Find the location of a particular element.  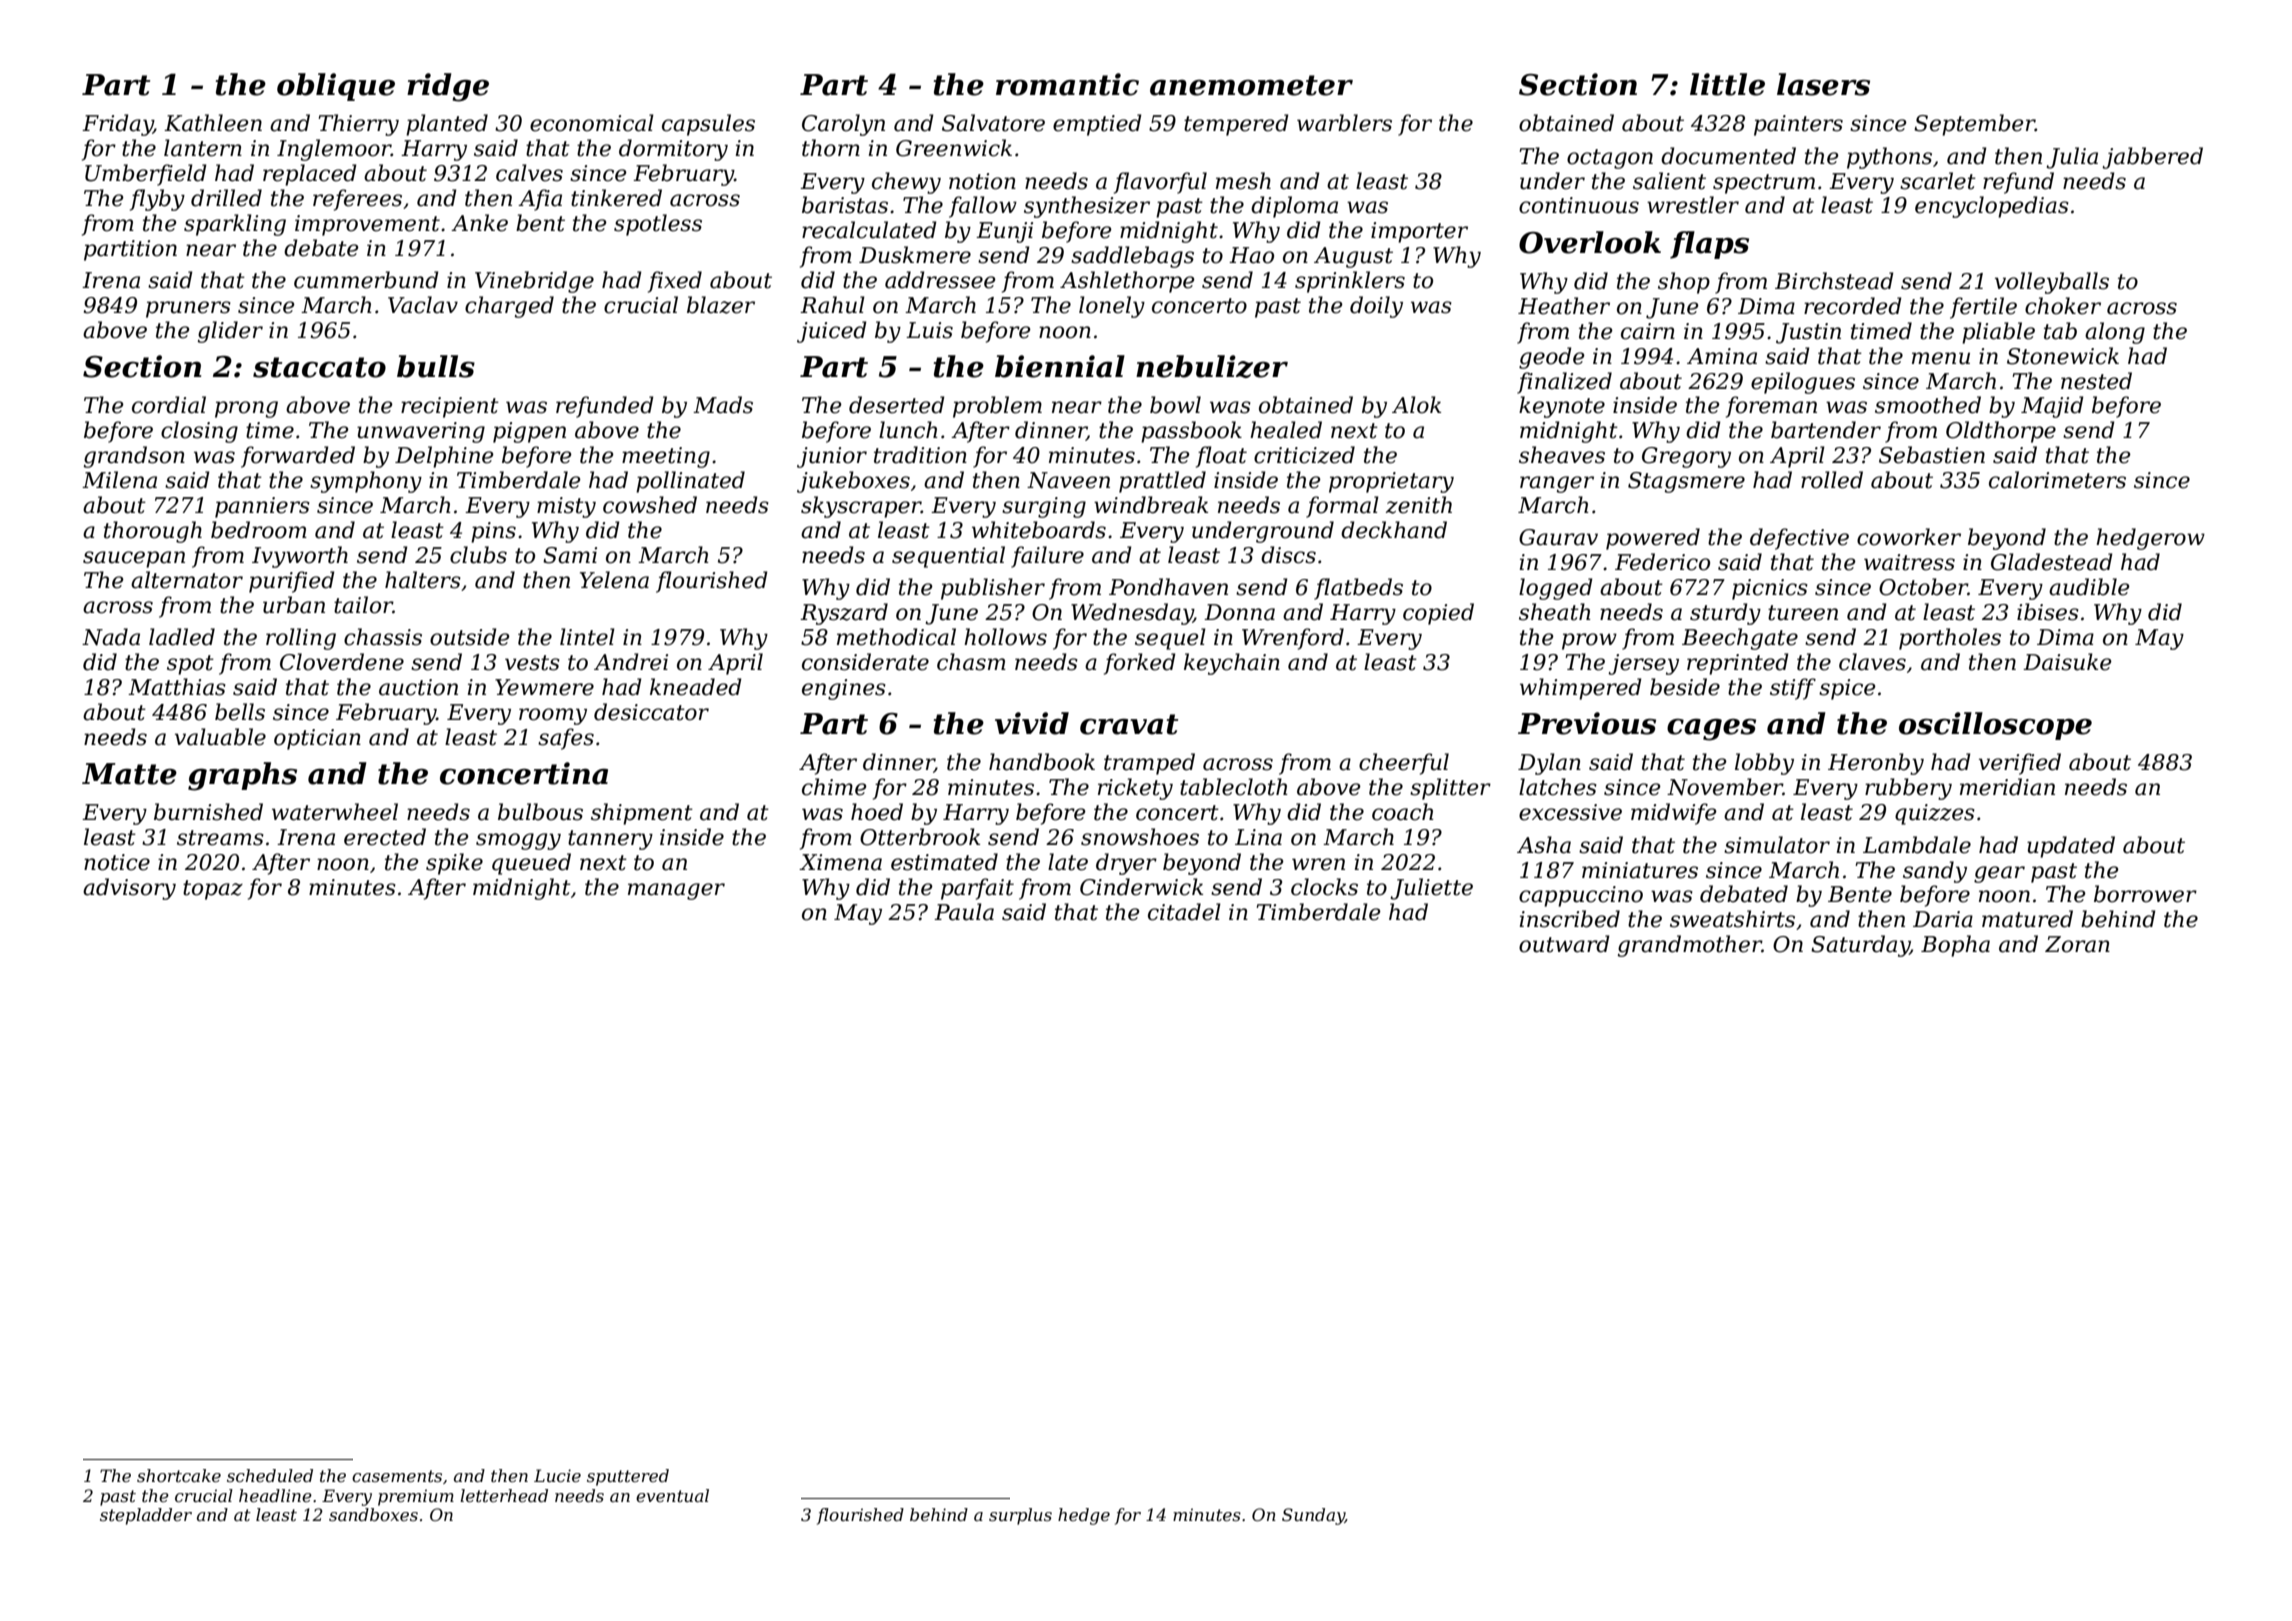

grandmother is located at coordinates (1690, 946).
